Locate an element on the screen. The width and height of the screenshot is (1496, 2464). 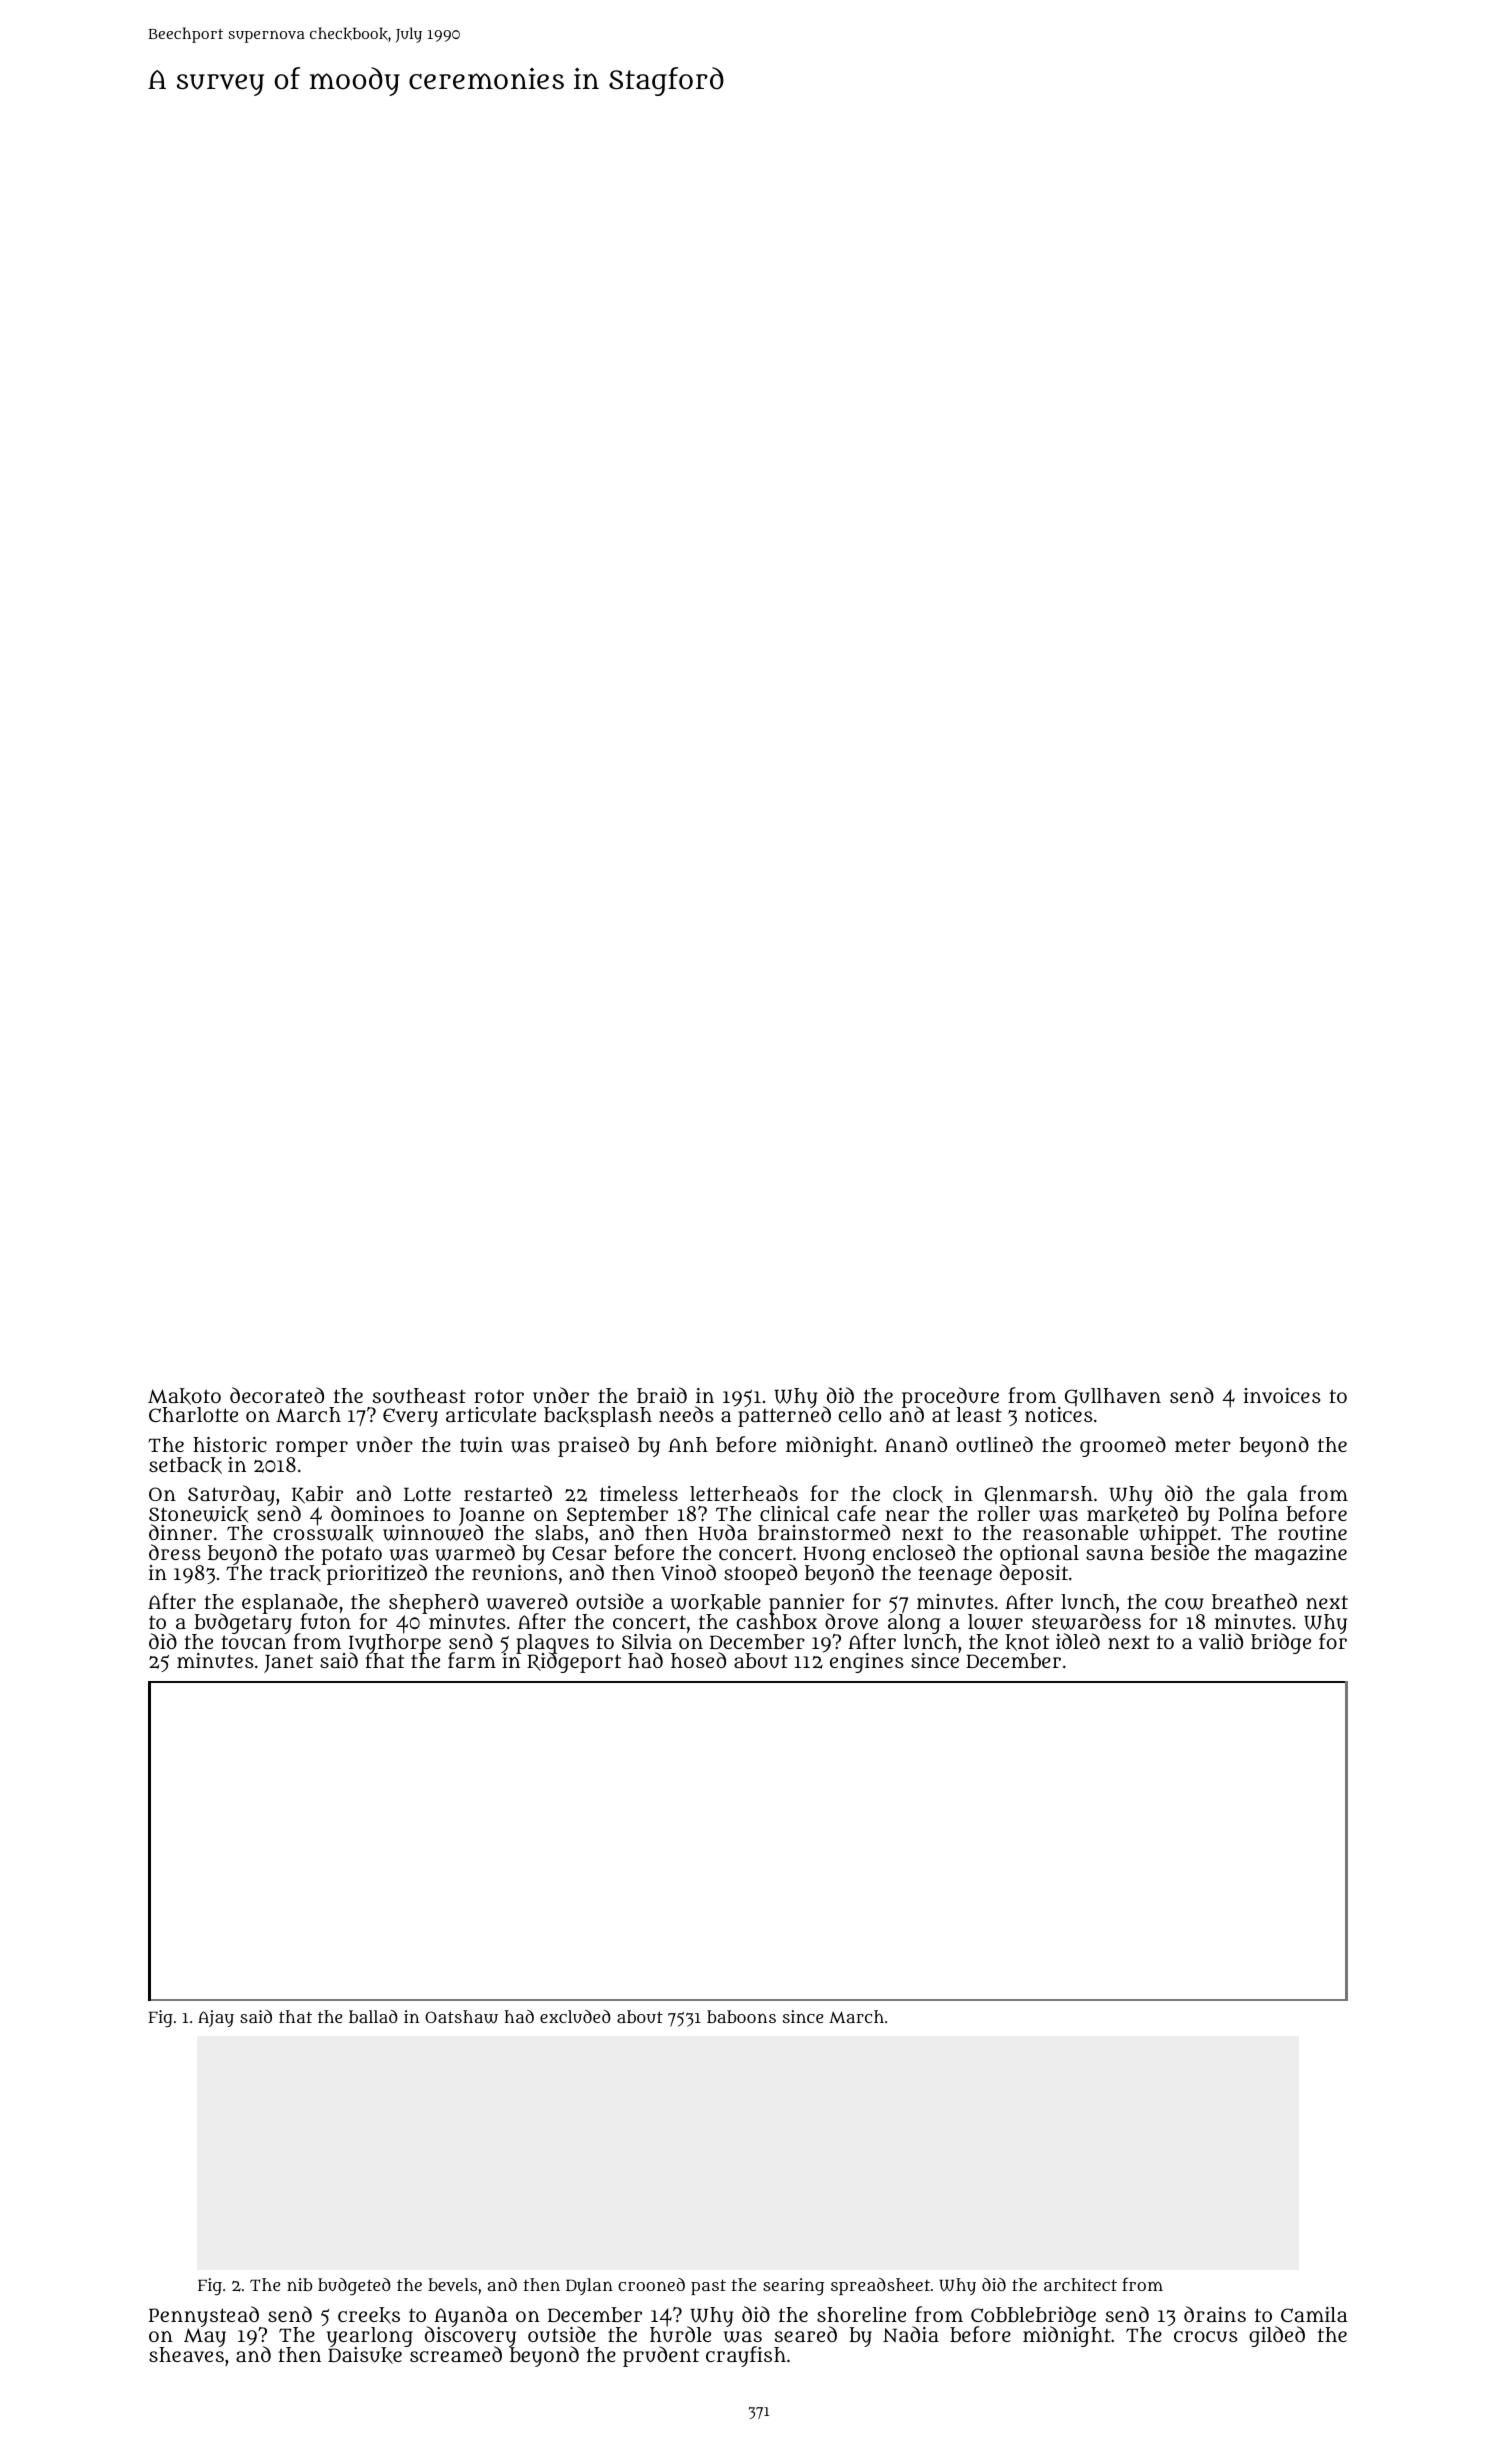
hosed is located at coordinates (698, 1660).
